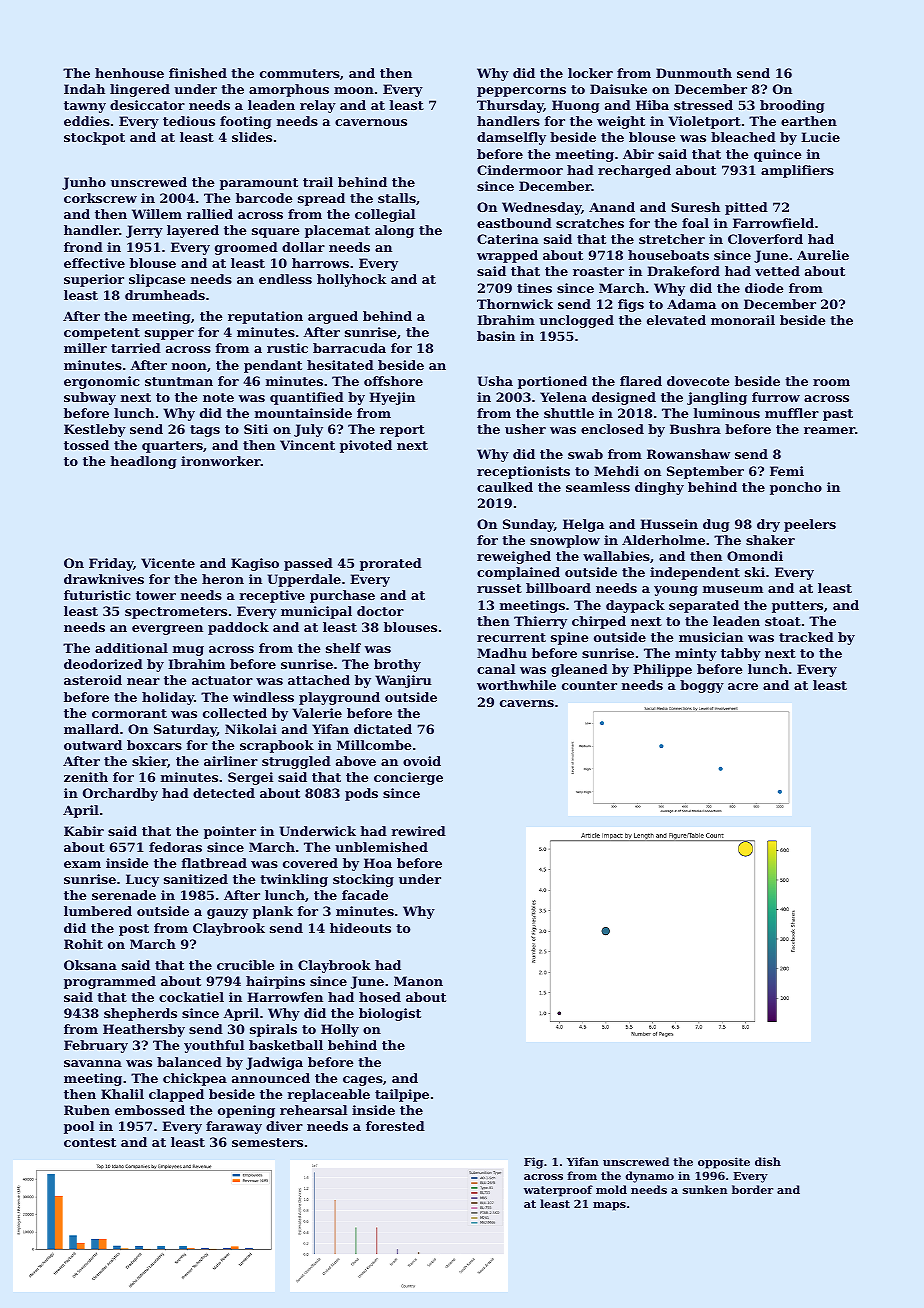  I want to click on Harrowfen, so click(285, 997).
